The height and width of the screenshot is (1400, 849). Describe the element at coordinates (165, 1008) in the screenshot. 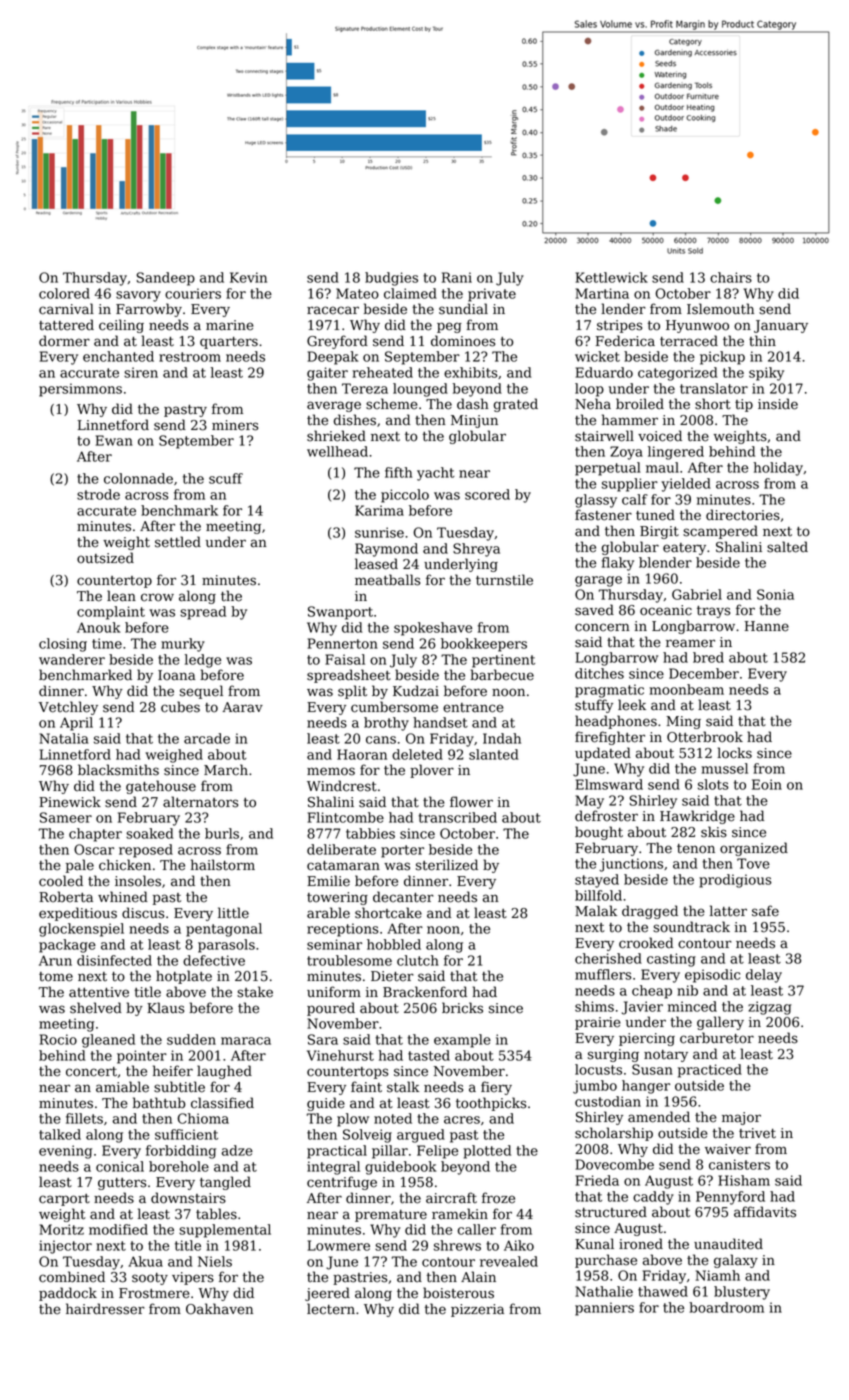

I see `Klaus` at that location.
